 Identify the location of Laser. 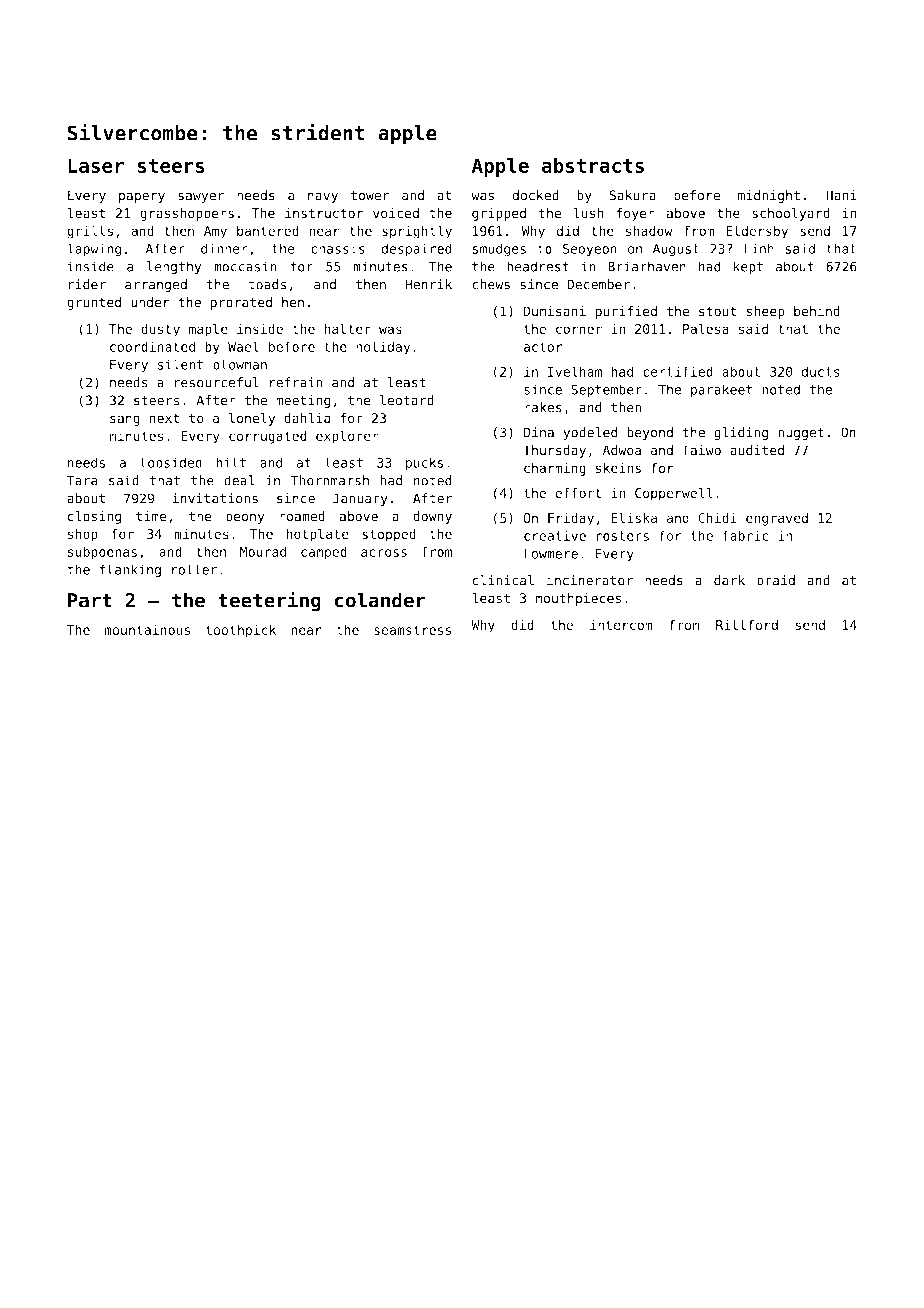
(96, 165).
